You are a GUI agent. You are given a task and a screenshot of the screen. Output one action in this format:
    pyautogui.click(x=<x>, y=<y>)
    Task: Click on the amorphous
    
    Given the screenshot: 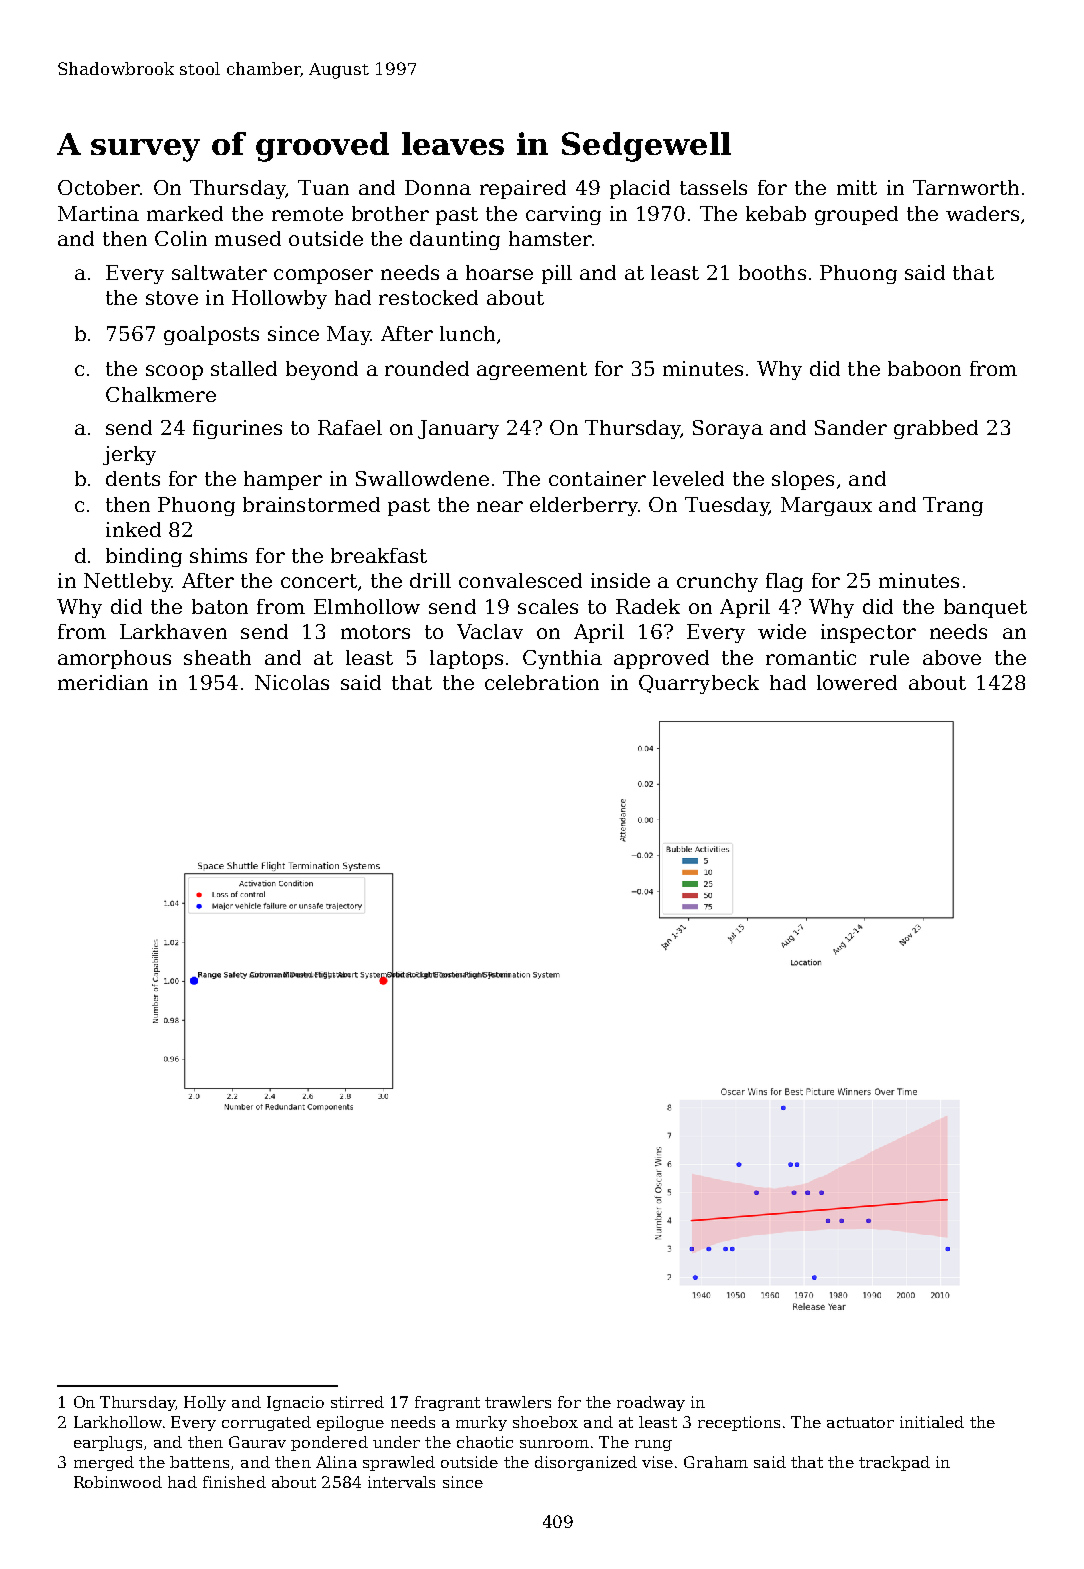 What is the action you would take?
    pyautogui.click(x=114, y=659)
